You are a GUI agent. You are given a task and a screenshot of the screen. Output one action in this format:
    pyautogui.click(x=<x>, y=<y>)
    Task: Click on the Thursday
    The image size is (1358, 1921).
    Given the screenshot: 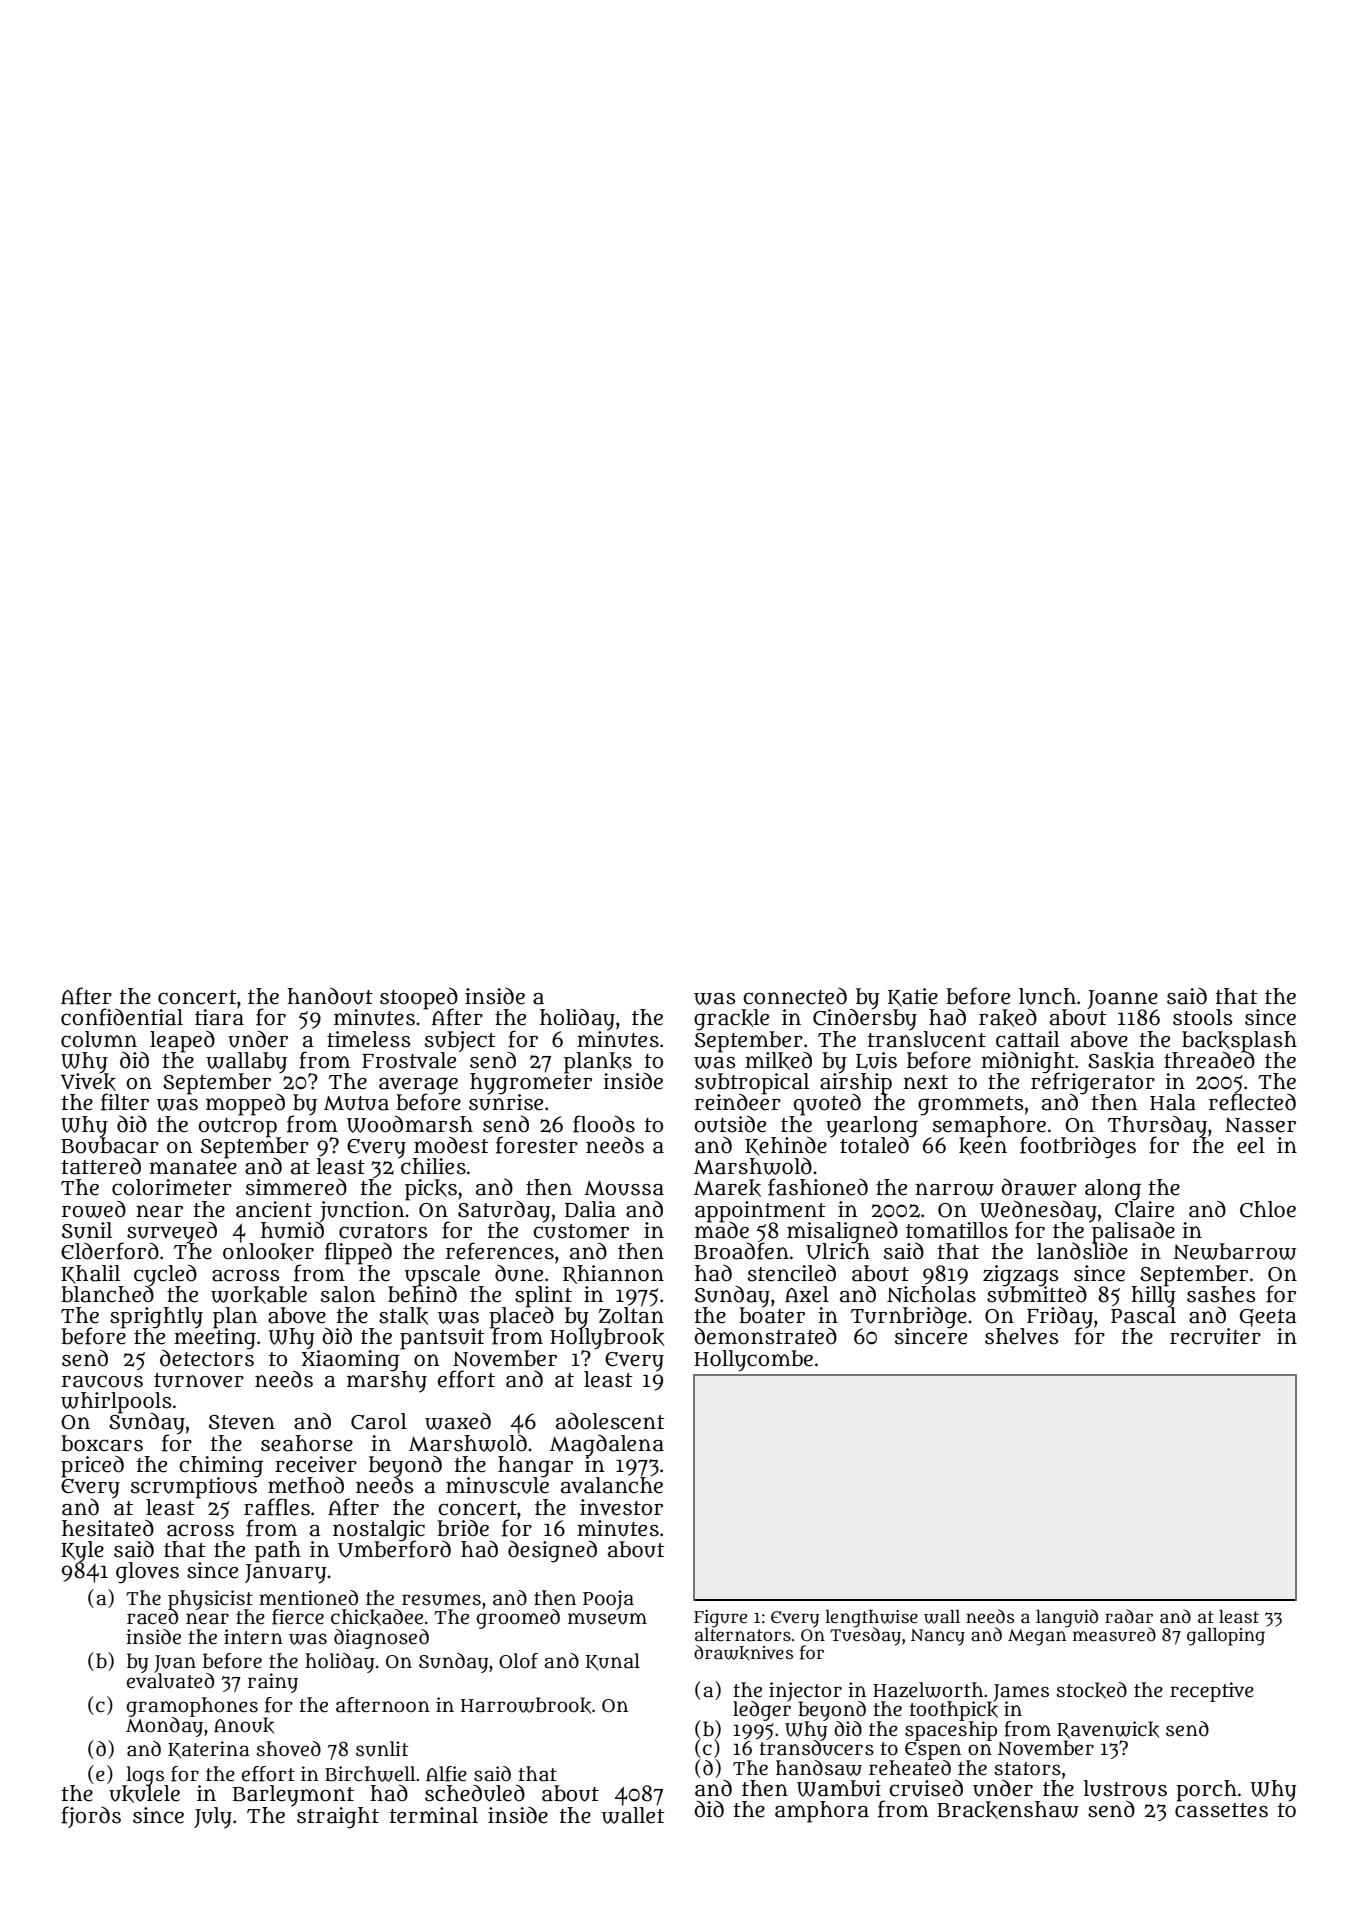 What is the action you would take?
    pyautogui.click(x=1157, y=1126)
